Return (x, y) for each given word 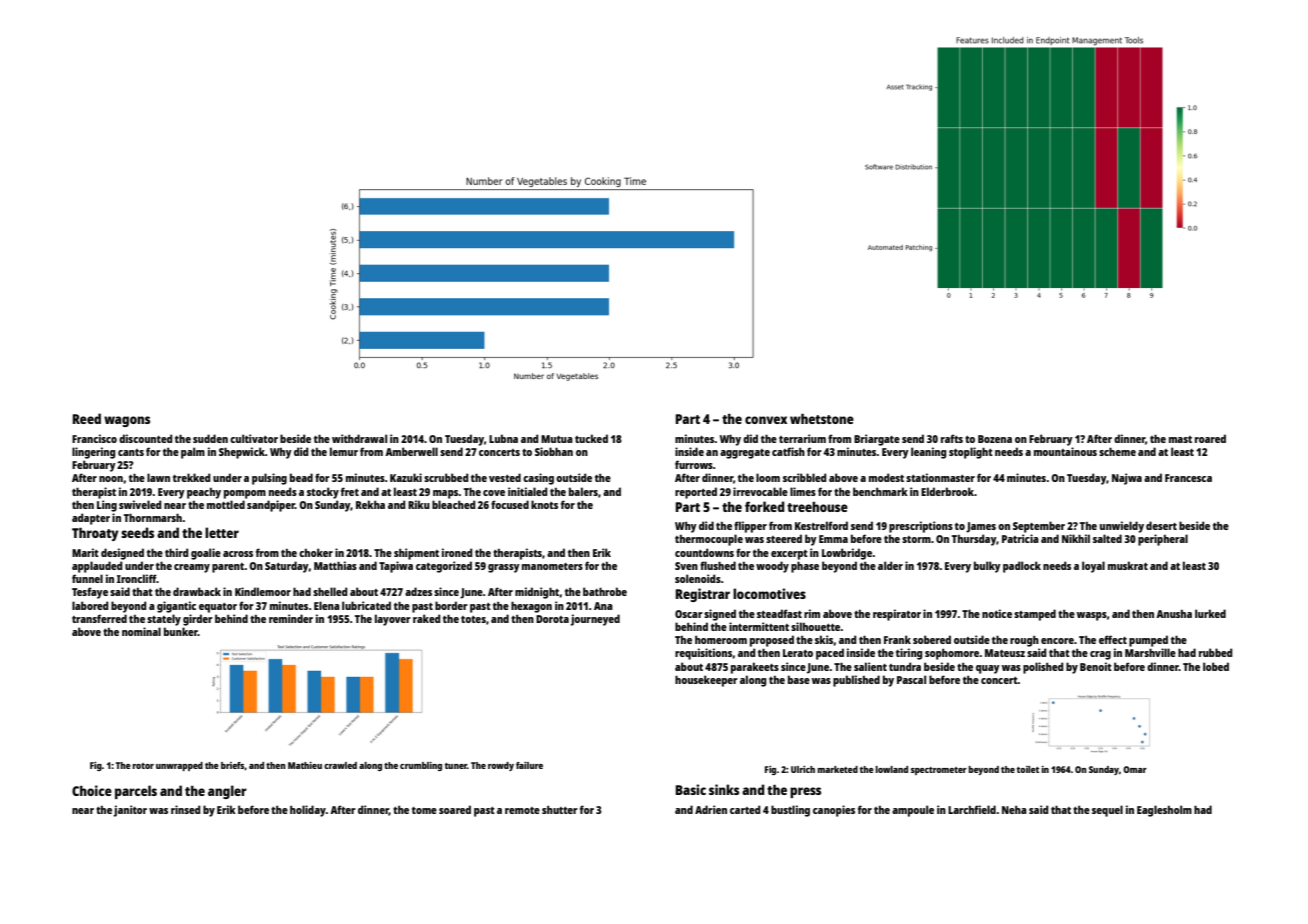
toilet (1028, 769)
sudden (210, 438)
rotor (143, 766)
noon (111, 479)
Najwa (1127, 479)
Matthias (335, 565)
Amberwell (411, 451)
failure (529, 765)
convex (766, 420)
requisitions (703, 654)
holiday (308, 811)
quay (988, 669)
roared (1210, 438)
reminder (291, 618)
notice (997, 613)
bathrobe (605, 591)
